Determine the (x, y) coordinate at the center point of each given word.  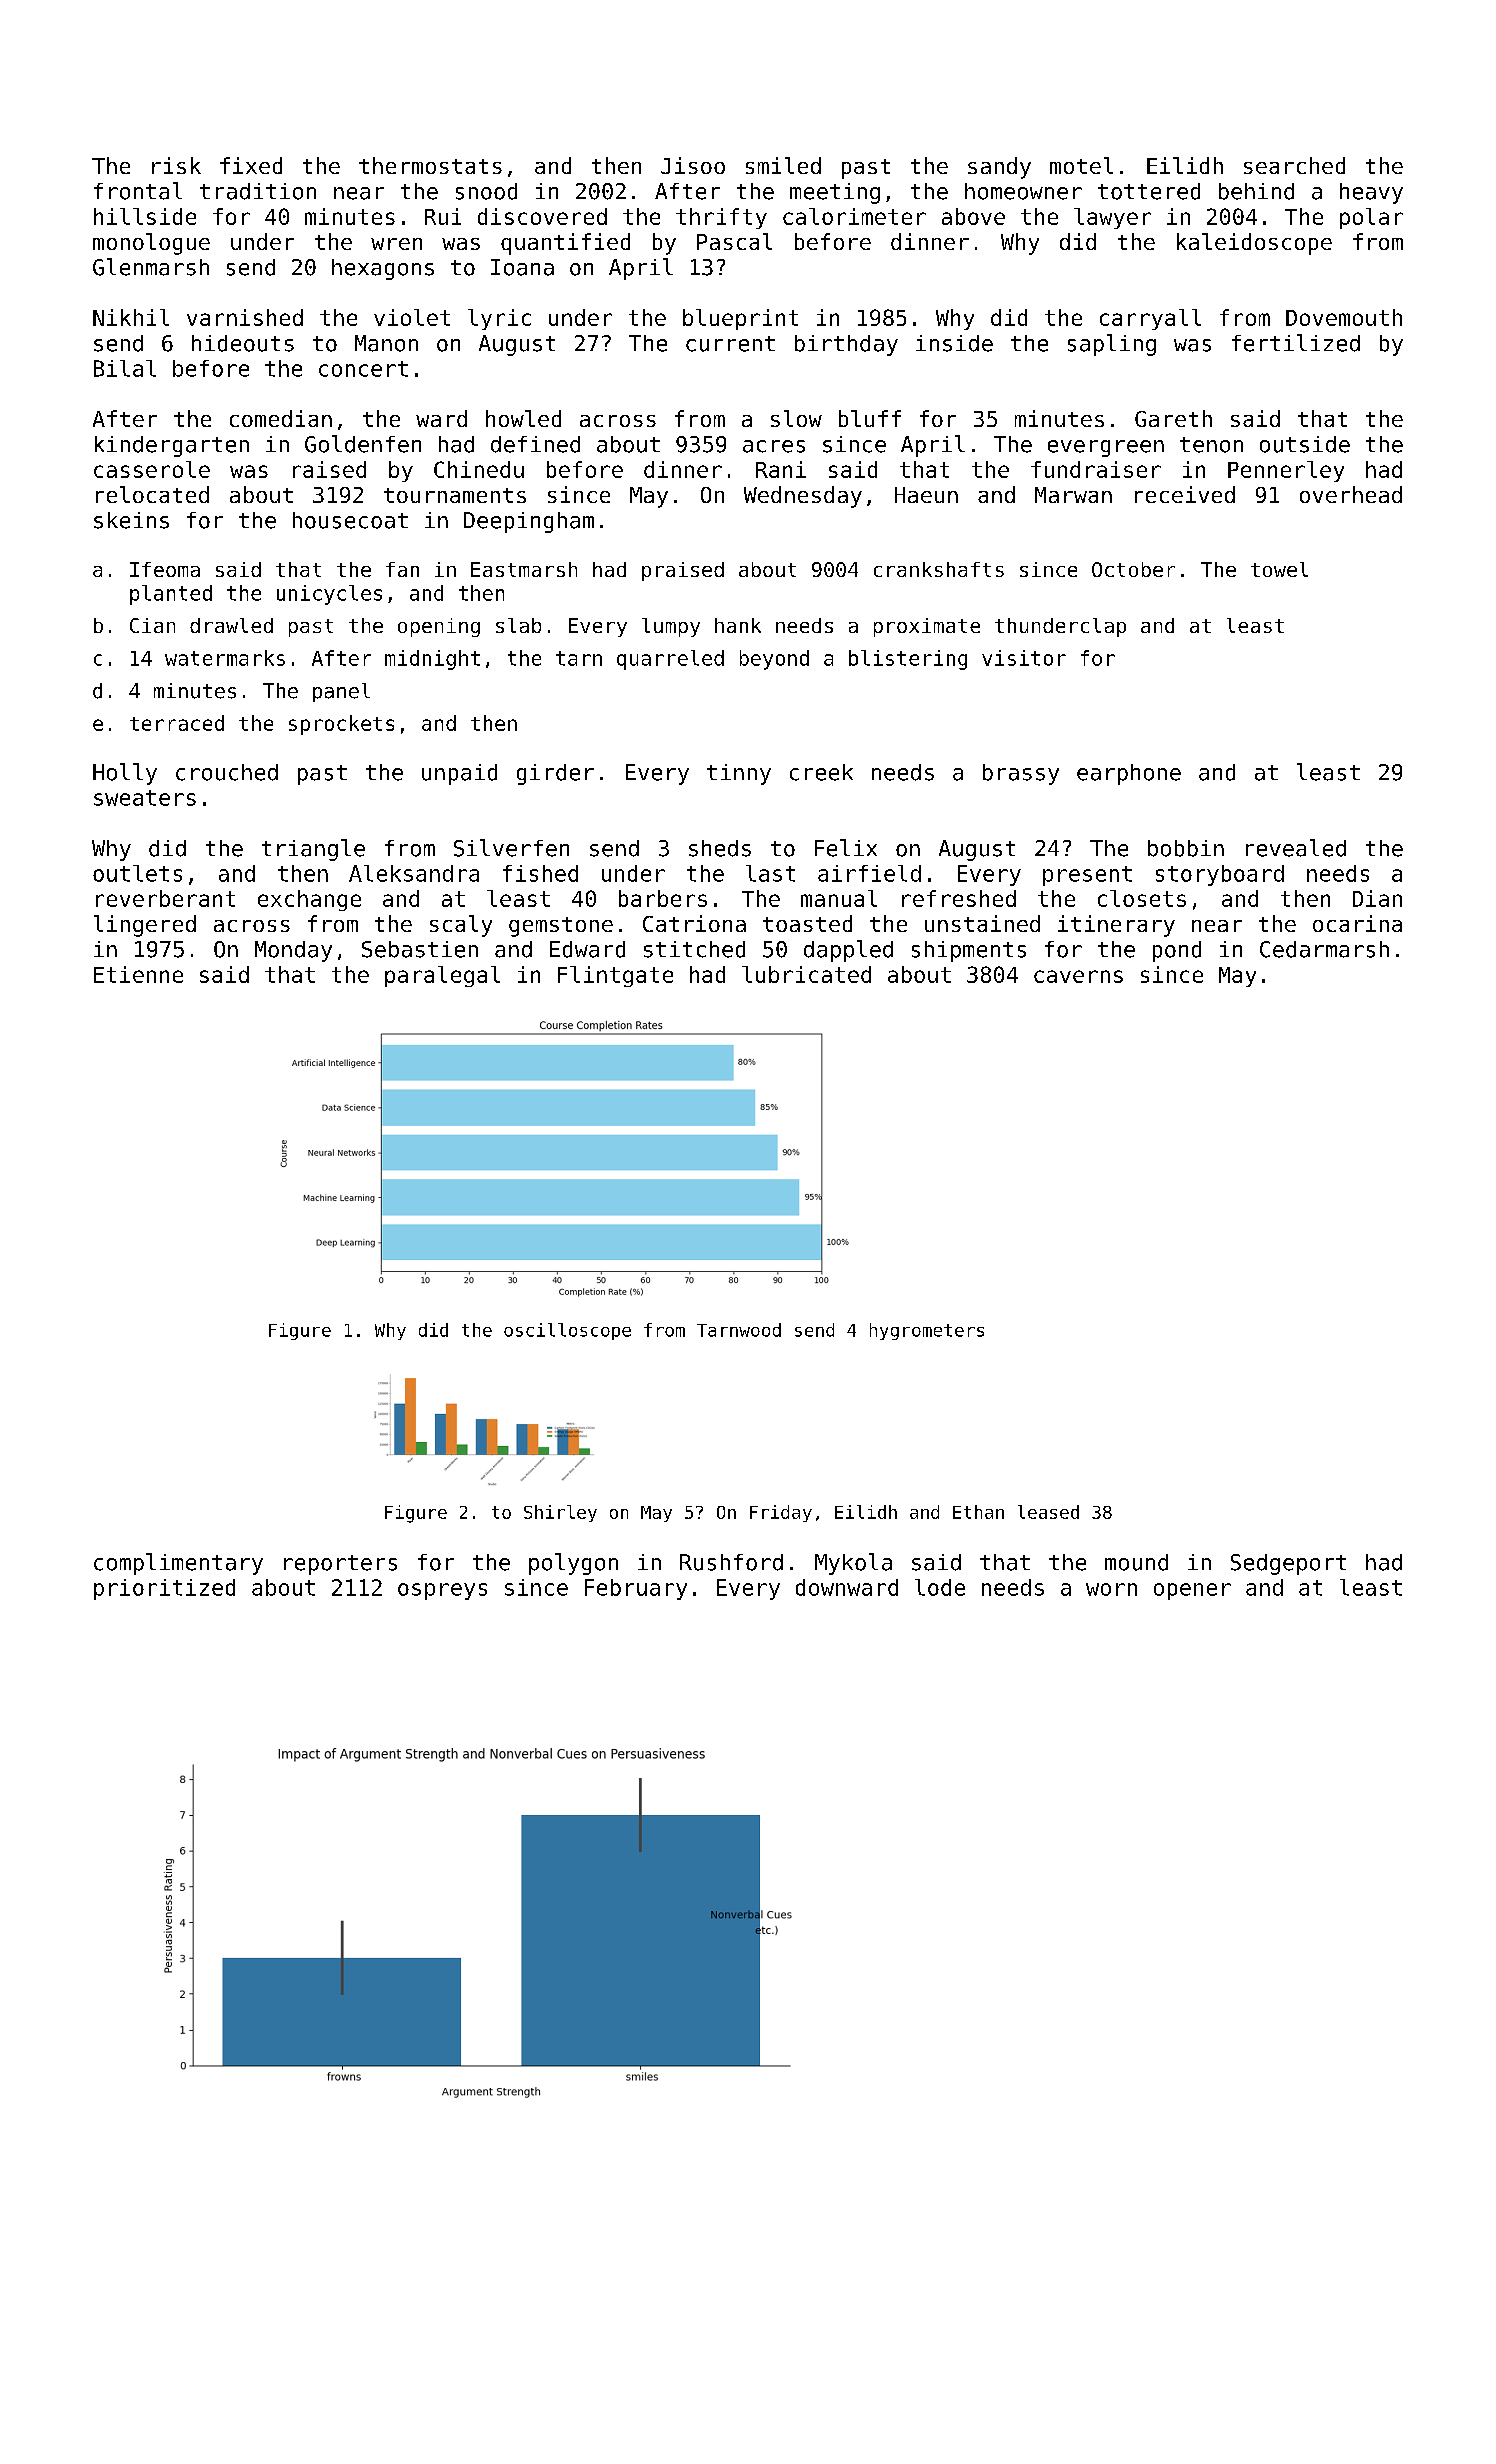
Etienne (138, 974)
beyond (774, 660)
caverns (1078, 976)
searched (1294, 165)
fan (402, 569)
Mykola (853, 1564)
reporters (340, 1565)
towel (1279, 569)
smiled (783, 165)
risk (176, 165)
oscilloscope (567, 1331)
